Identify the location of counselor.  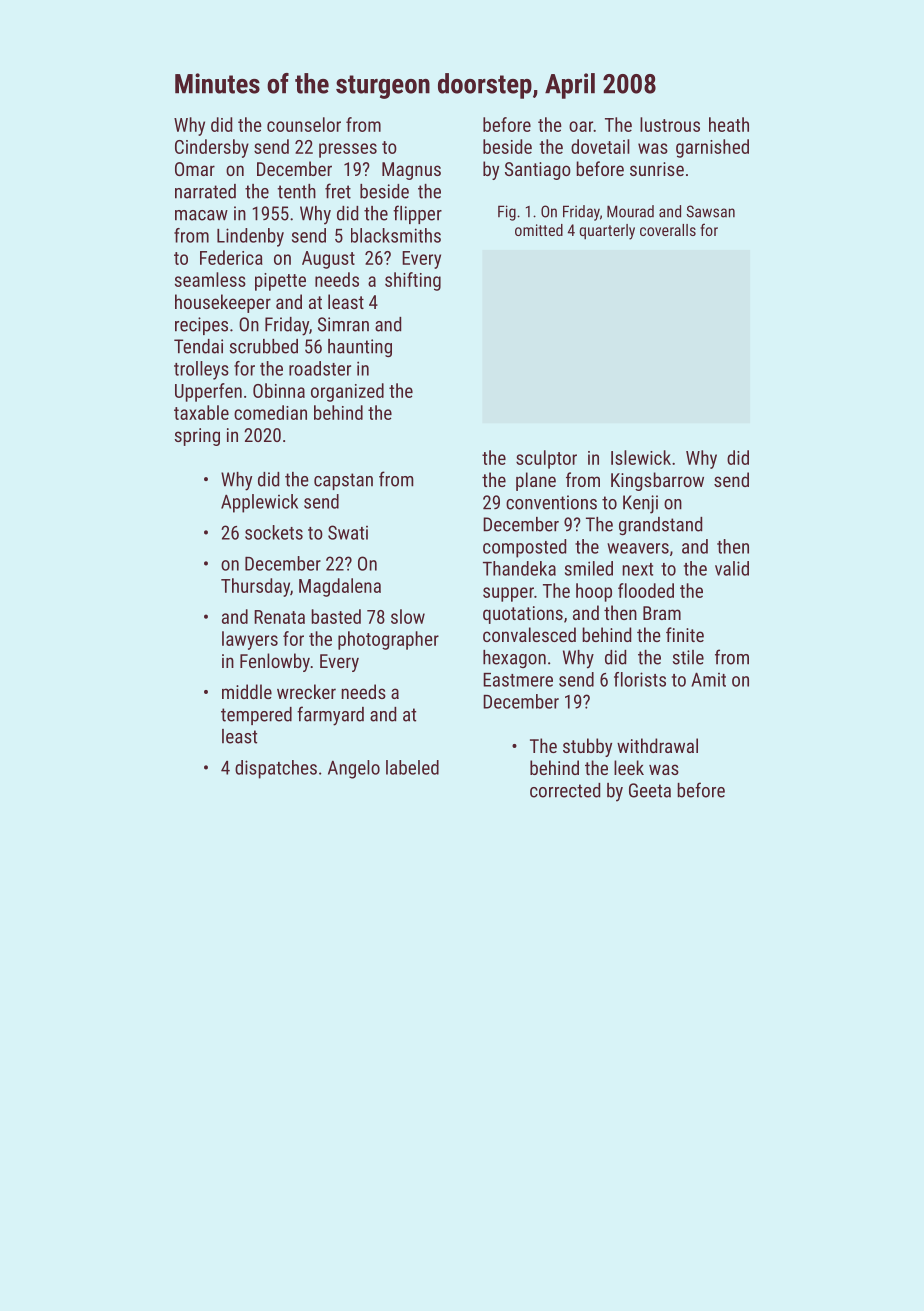
(304, 124).
